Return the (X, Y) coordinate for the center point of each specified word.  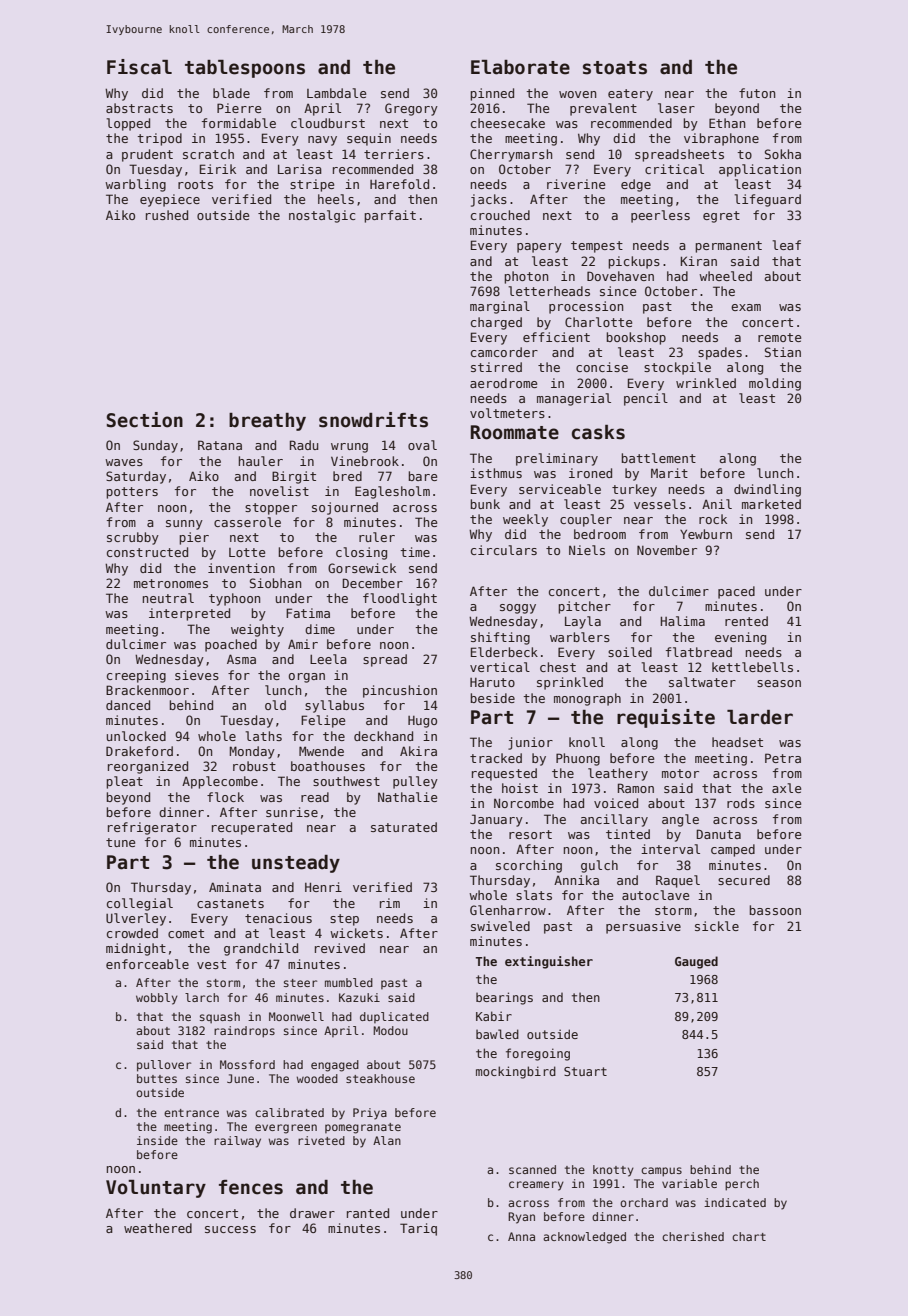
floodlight (400, 599)
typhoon (234, 599)
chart (749, 1236)
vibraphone (721, 139)
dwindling (767, 490)
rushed (167, 215)
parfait (390, 216)
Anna (521, 1236)
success (230, 1229)
